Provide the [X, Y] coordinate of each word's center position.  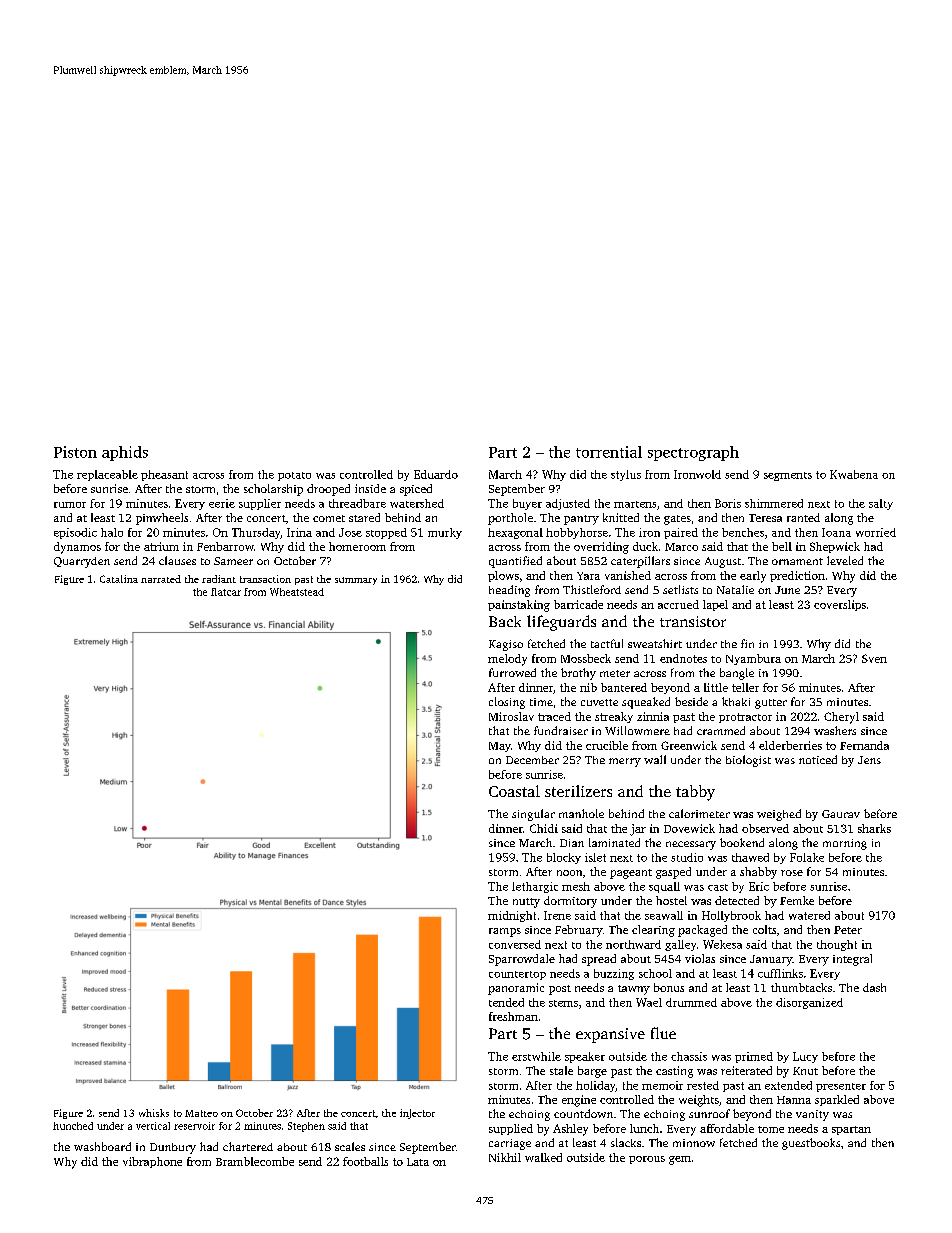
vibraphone [152, 1162]
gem [680, 1160]
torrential [609, 452]
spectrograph [693, 453]
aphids [125, 453]
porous [647, 1160]
